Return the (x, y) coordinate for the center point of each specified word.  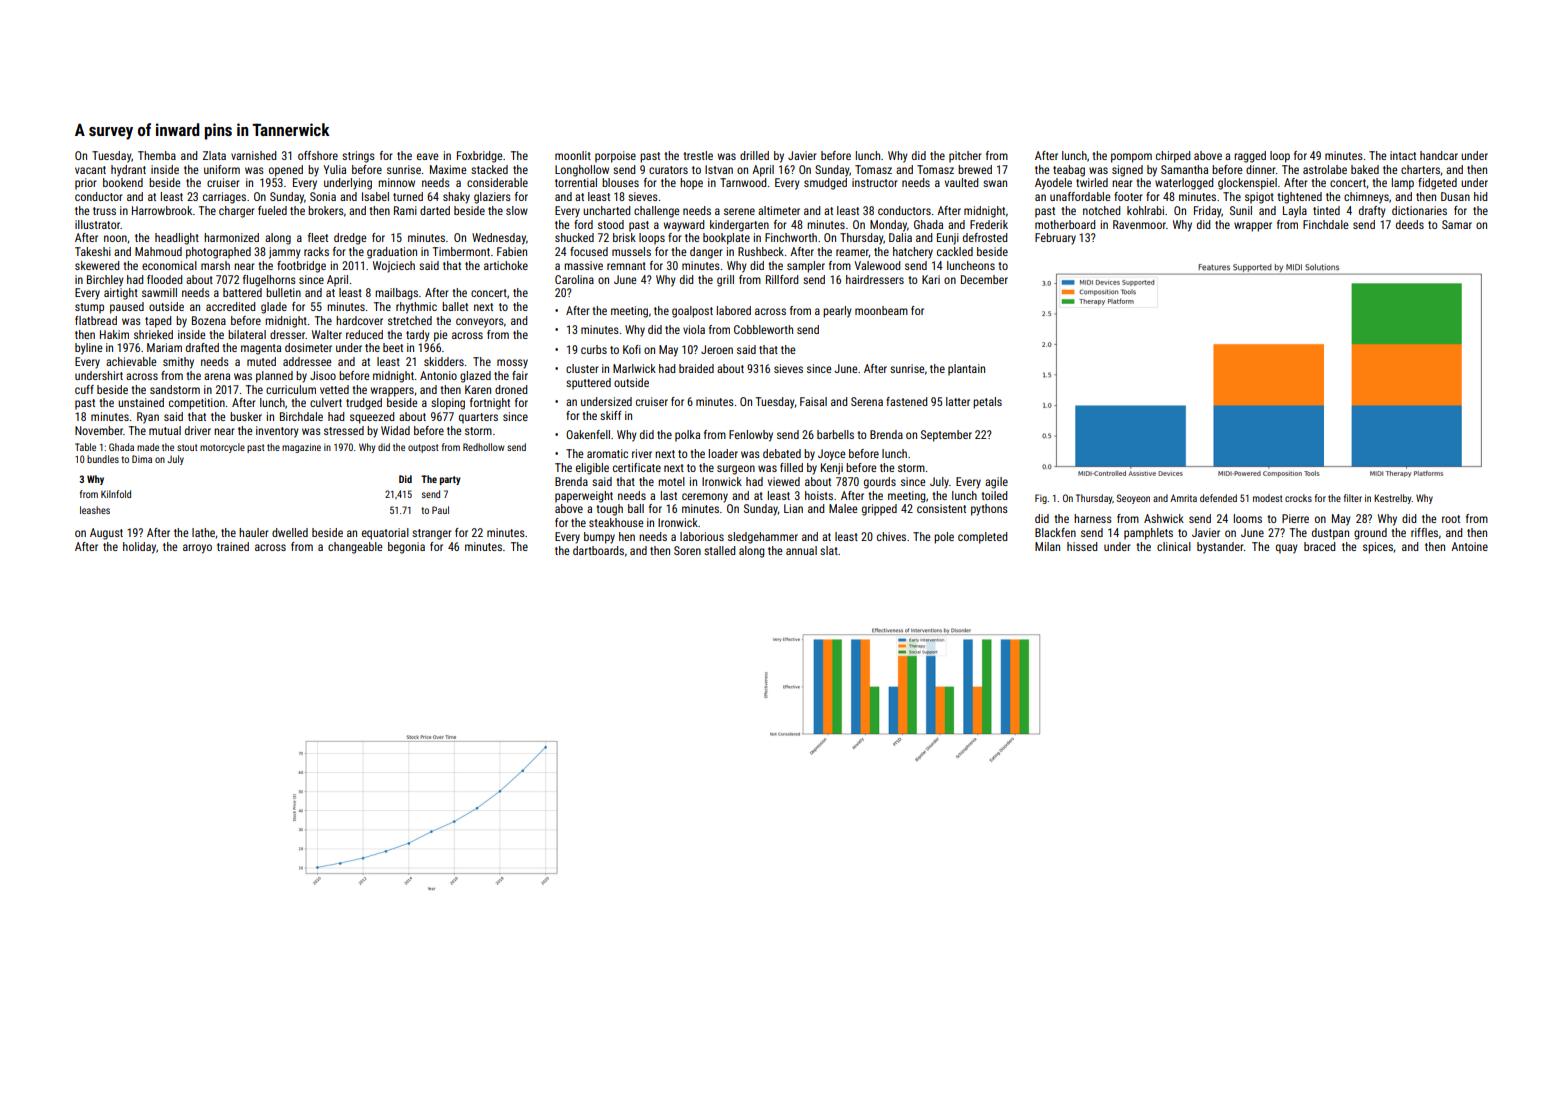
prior (85, 184)
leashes (95, 510)
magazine (301, 448)
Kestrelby (1393, 499)
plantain (966, 370)
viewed (784, 481)
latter (958, 401)
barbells (835, 434)
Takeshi (93, 251)
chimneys (1366, 198)
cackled (955, 251)
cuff (84, 389)
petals (987, 403)
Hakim (114, 334)
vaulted (961, 182)
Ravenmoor (1139, 224)
